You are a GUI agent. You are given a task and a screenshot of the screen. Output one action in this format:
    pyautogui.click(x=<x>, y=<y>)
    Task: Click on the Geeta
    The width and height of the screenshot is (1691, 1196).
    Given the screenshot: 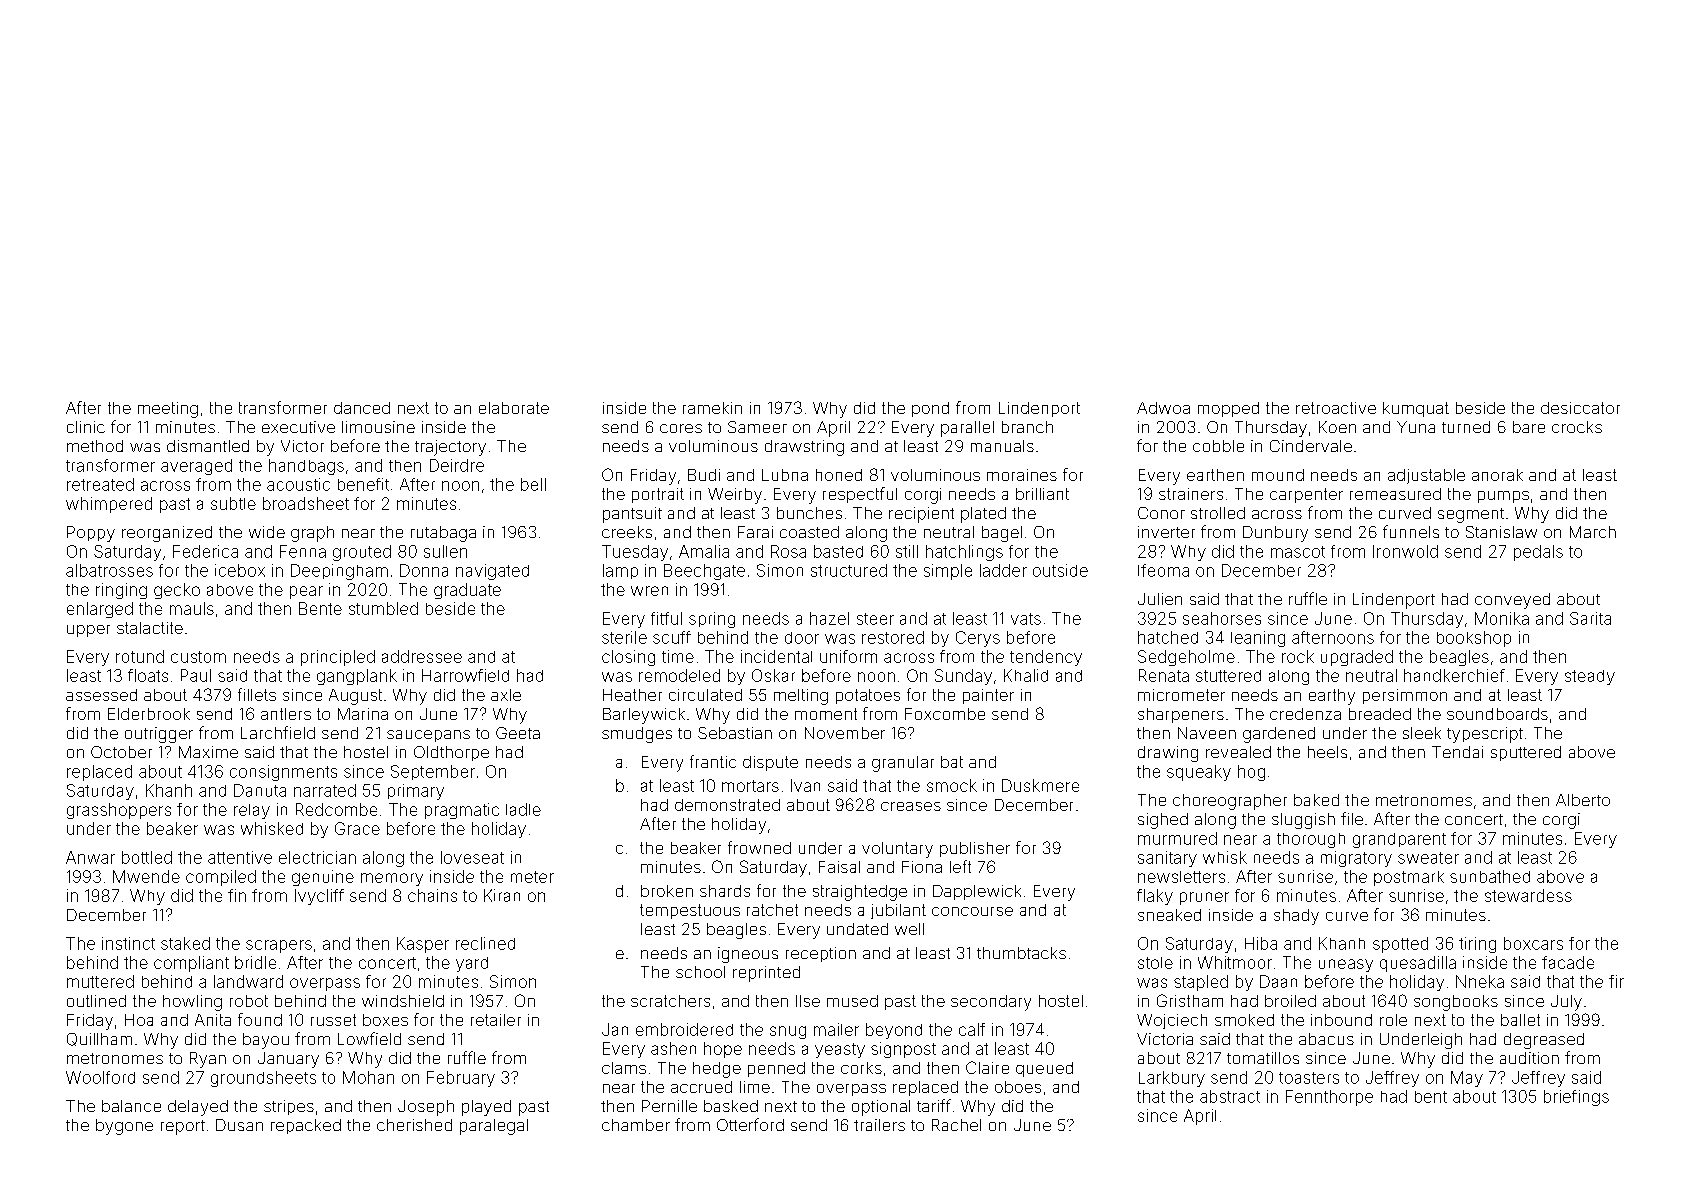 What is the action you would take?
    pyautogui.click(x=518, y=733)
